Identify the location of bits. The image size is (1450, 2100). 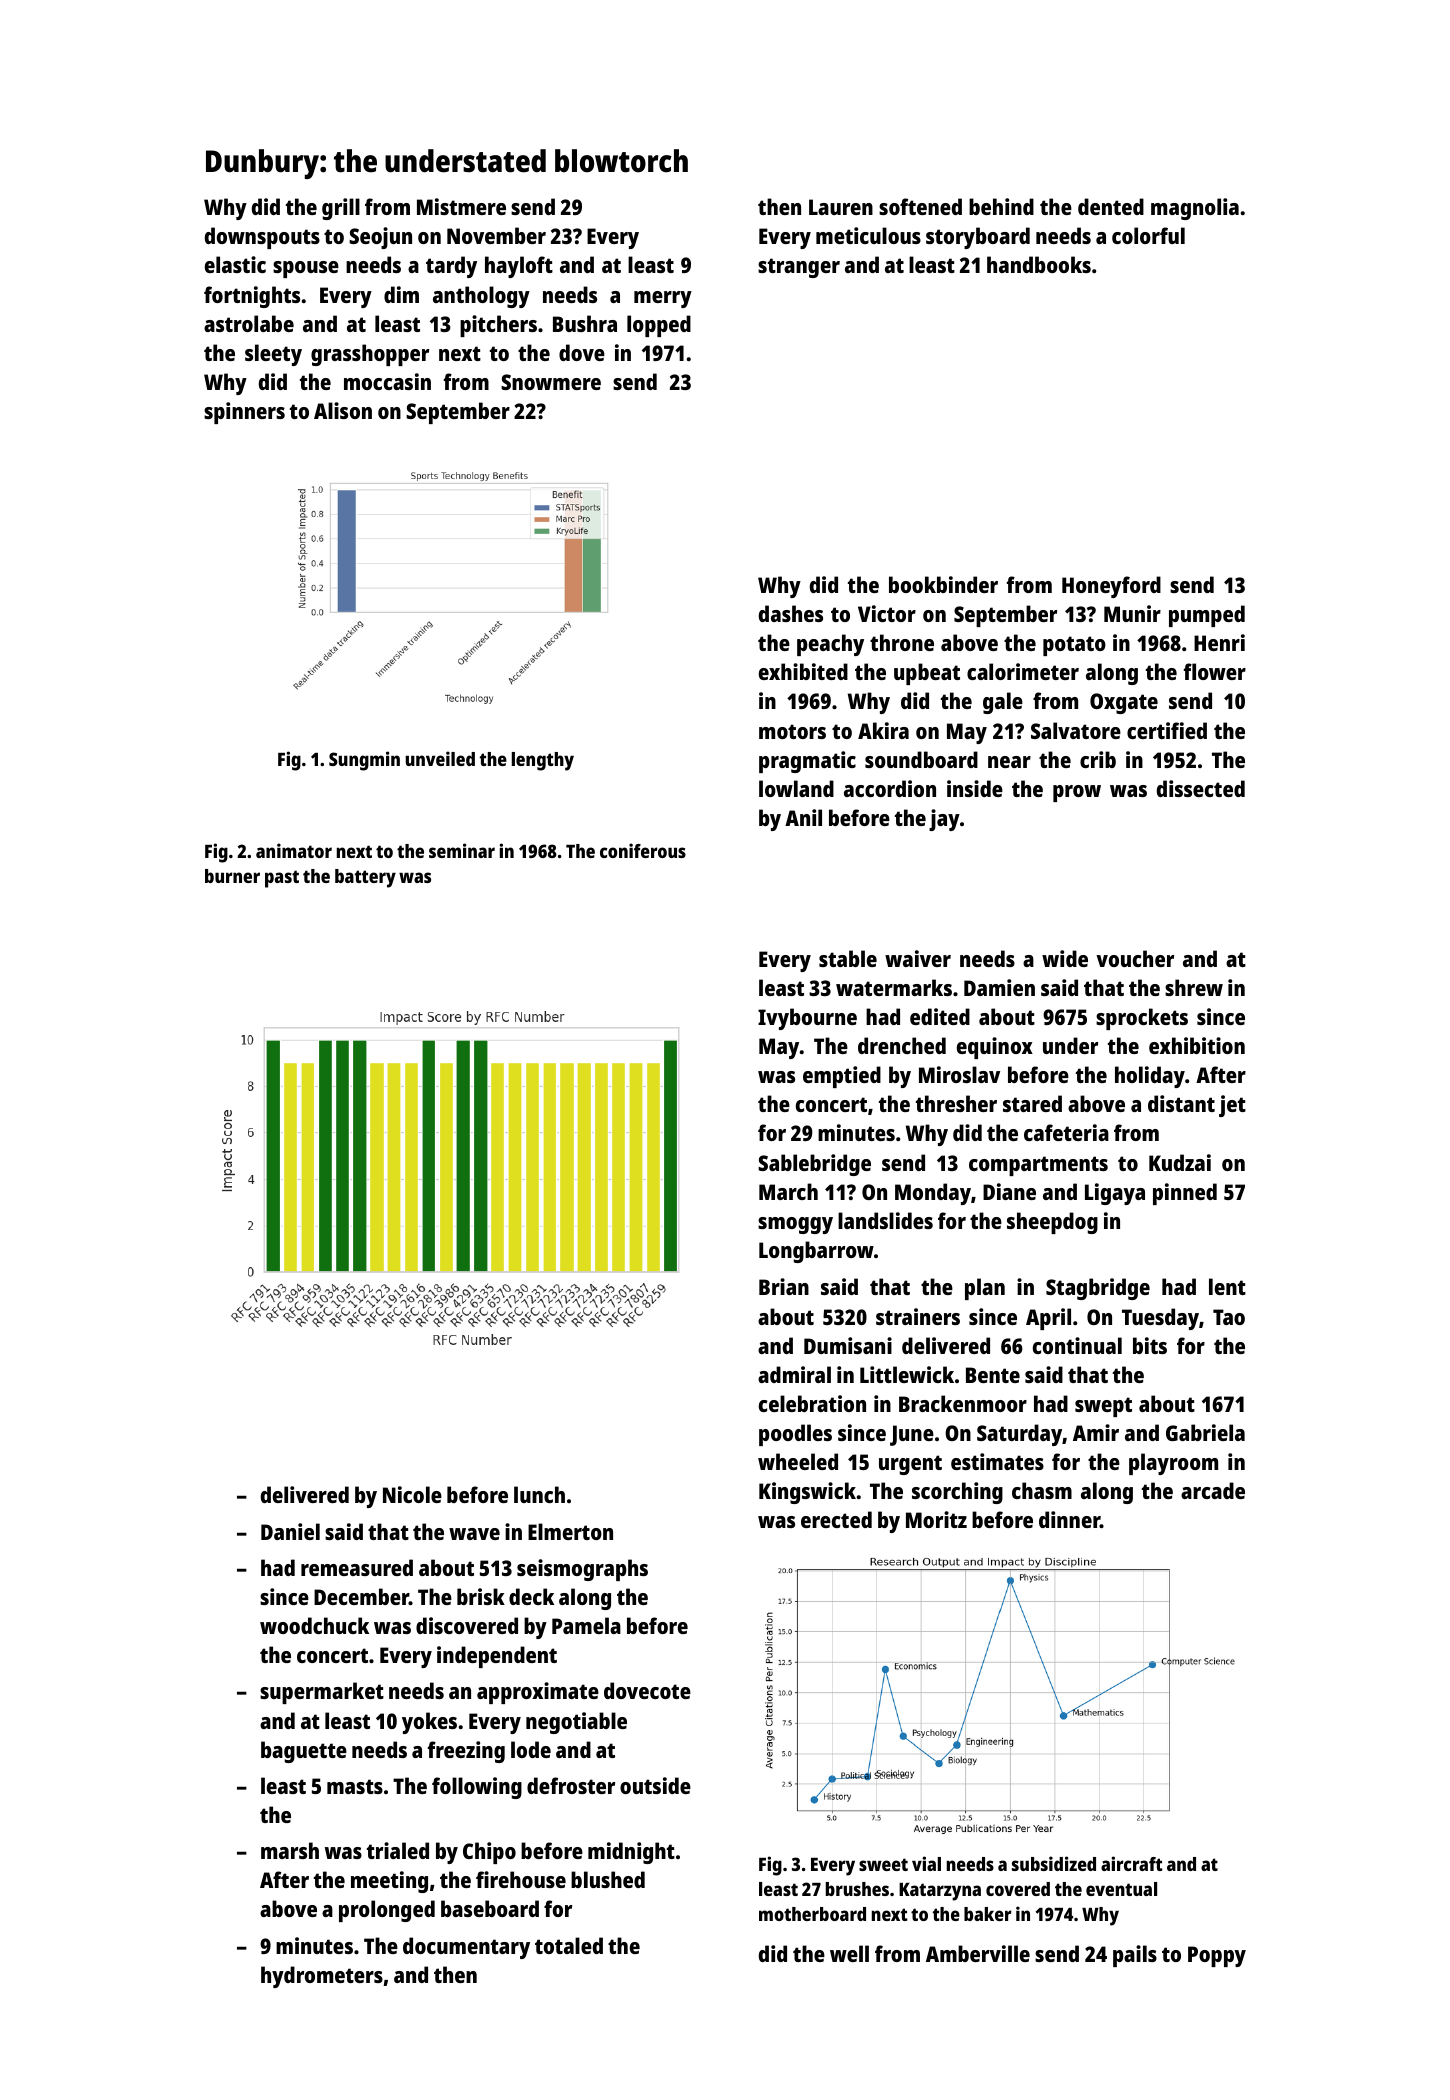
(1150, 1345).
